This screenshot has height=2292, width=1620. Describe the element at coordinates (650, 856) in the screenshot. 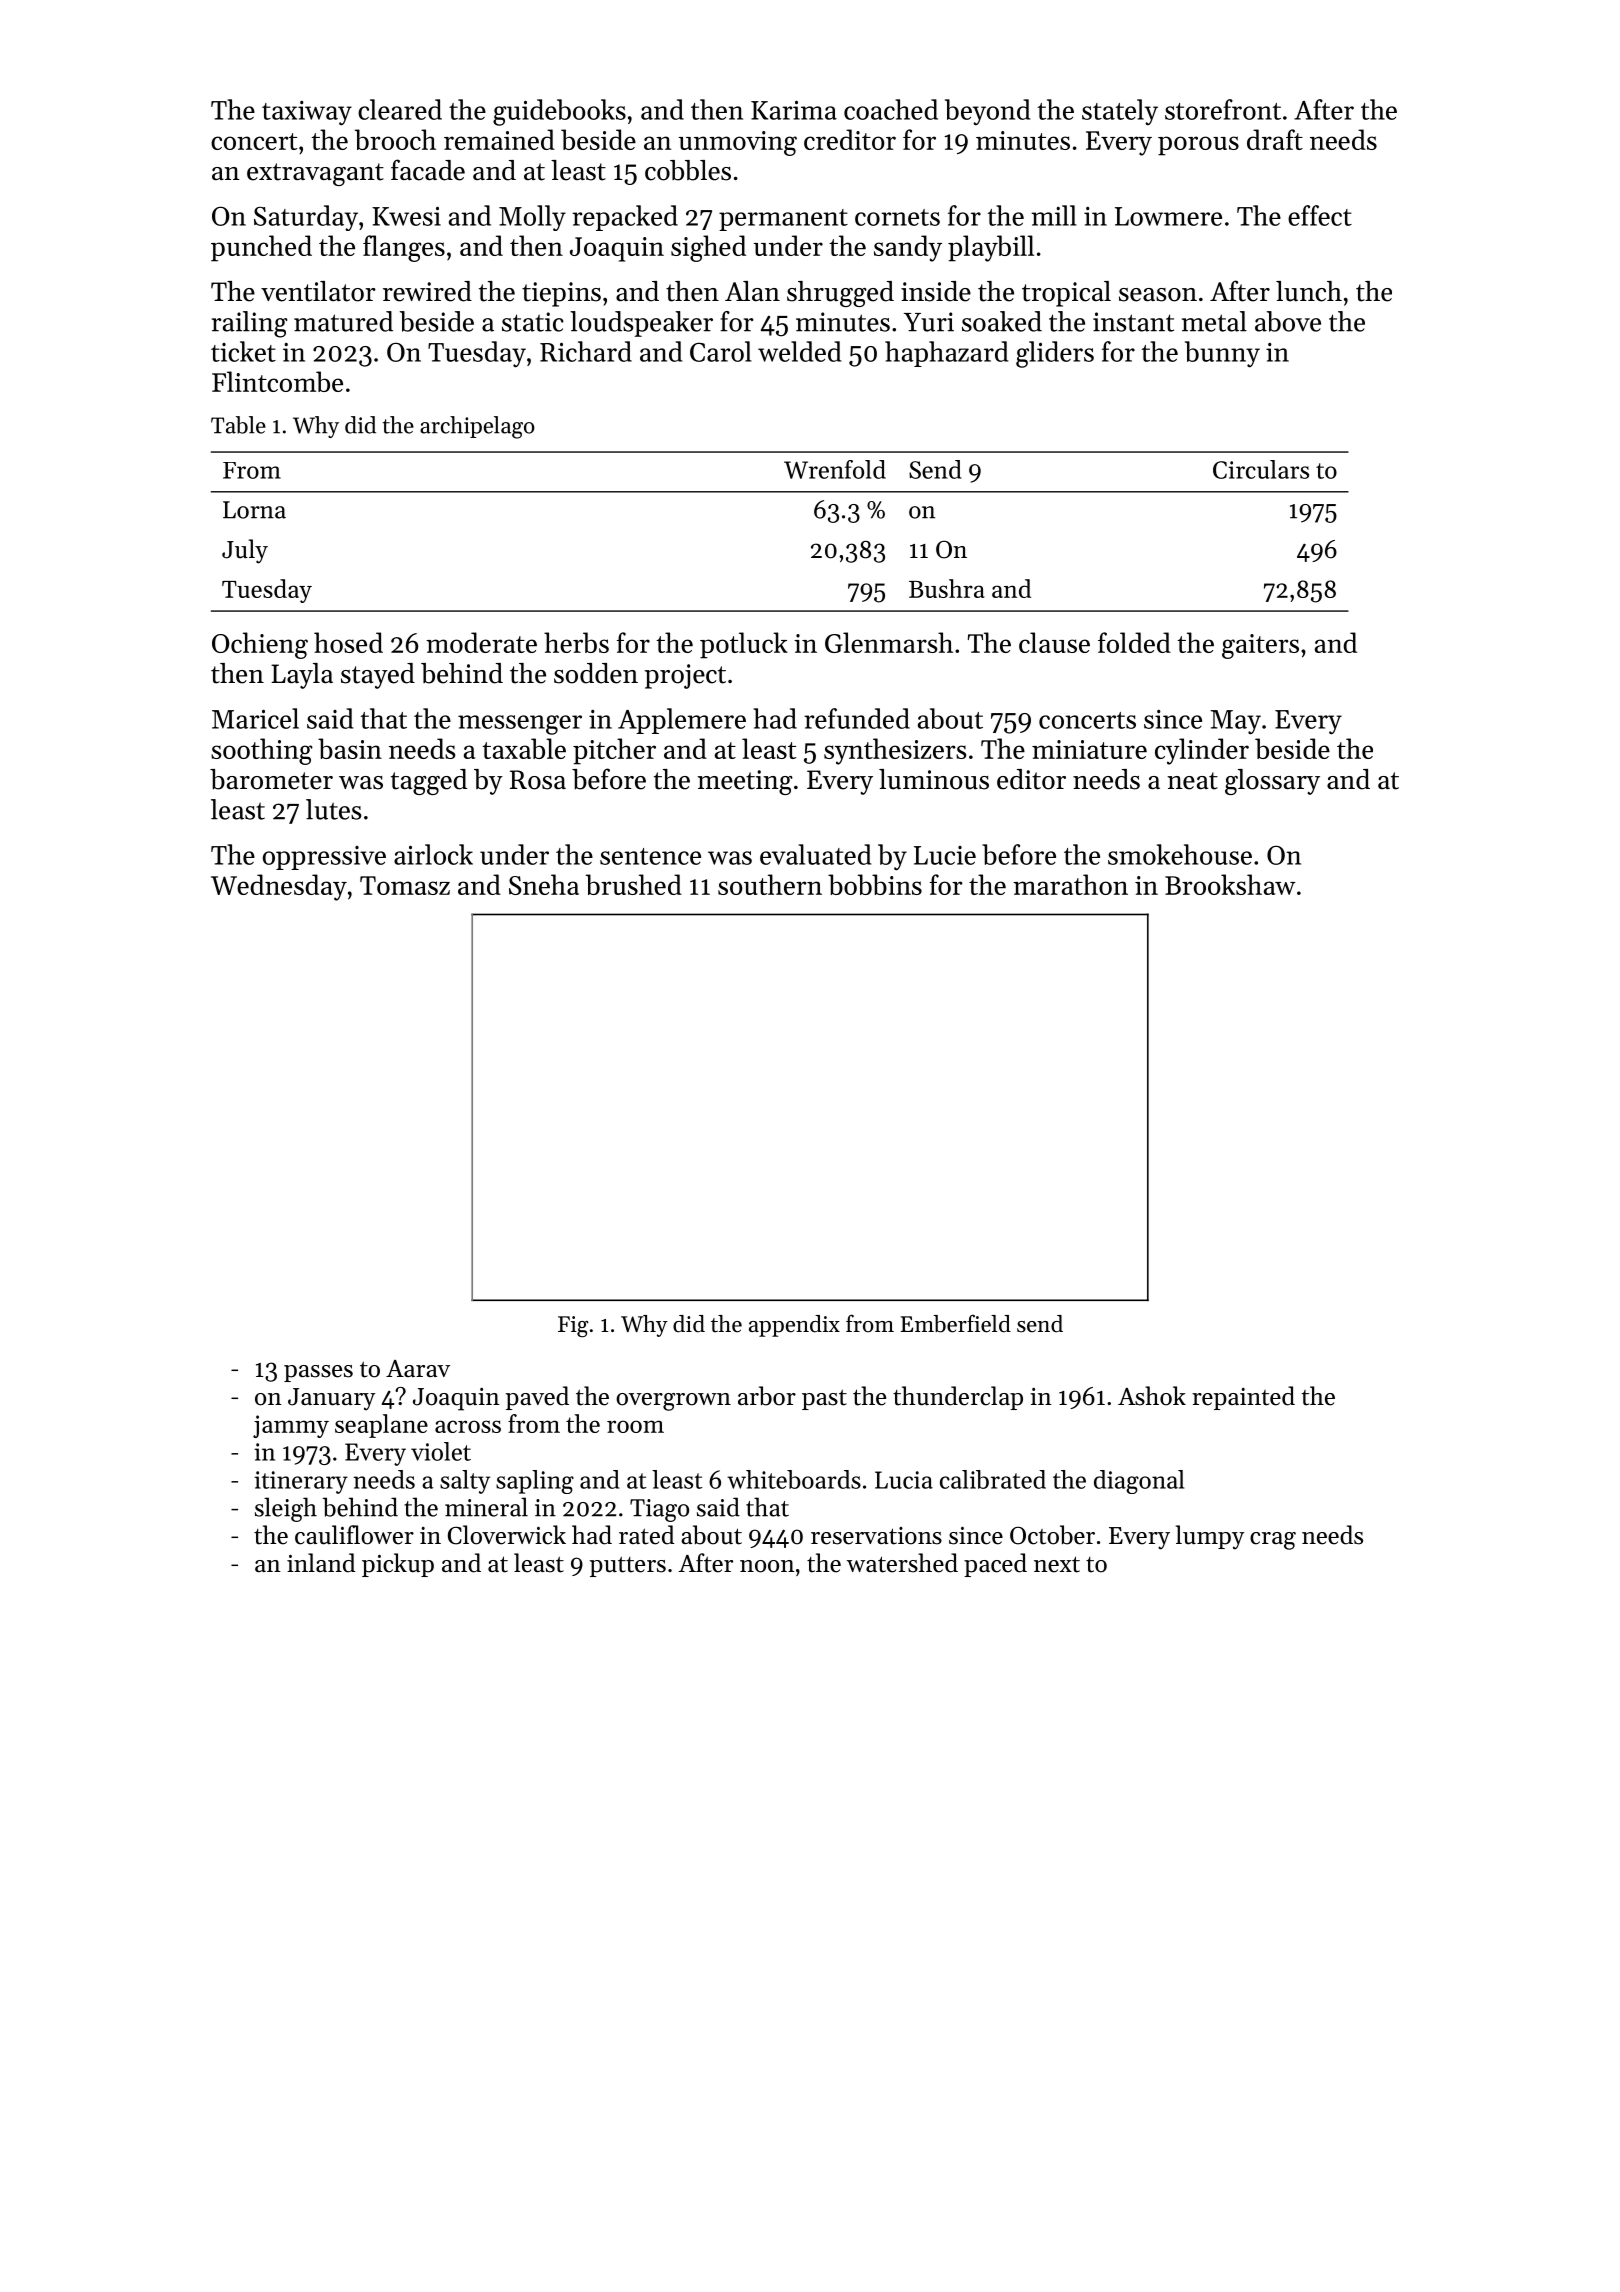

I see `sentence` at that location.
